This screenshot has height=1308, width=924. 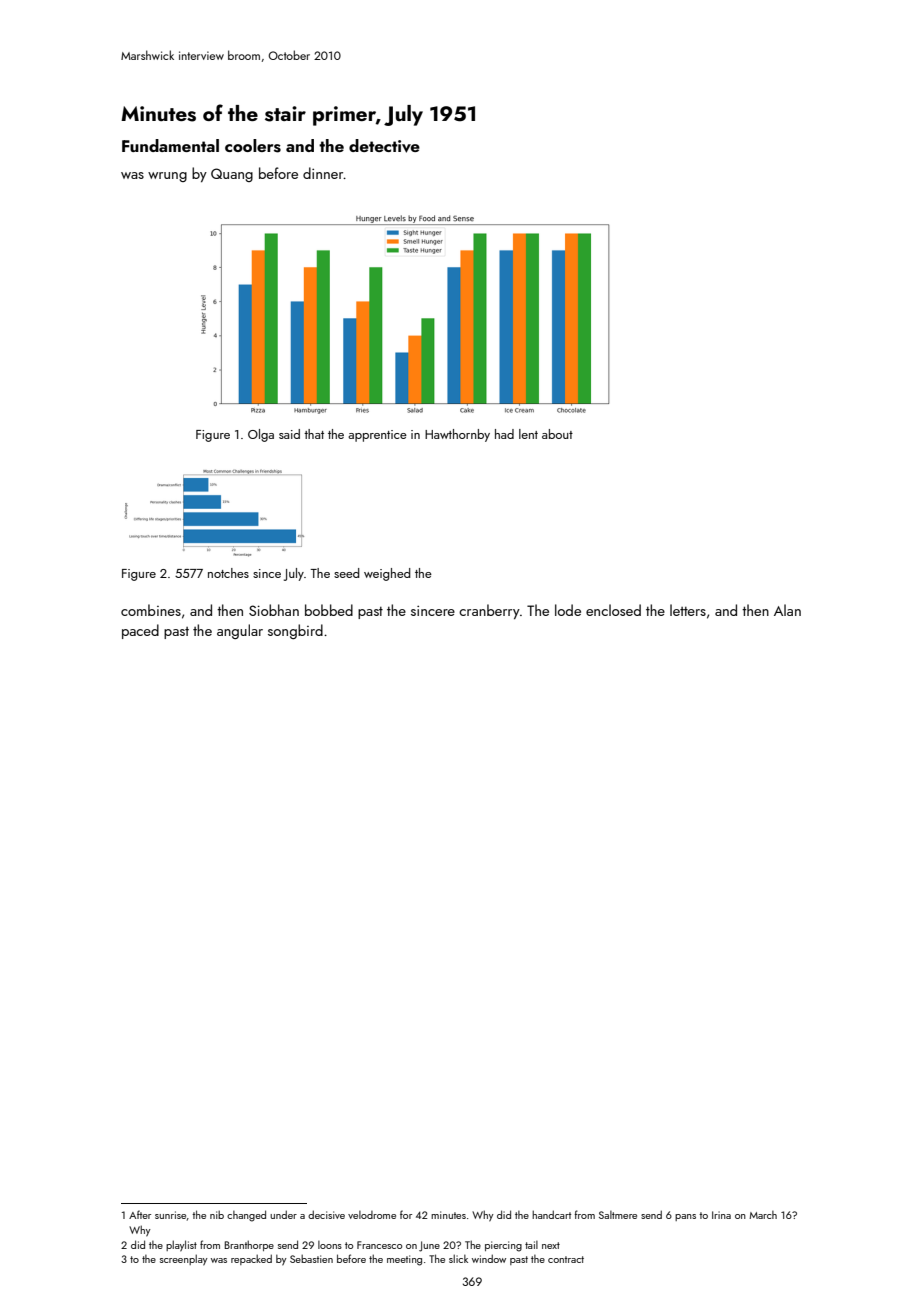 What do you see at coordinates (240, 631) in the screenshot?
I see `angular` at bounding box center [240, 631].
